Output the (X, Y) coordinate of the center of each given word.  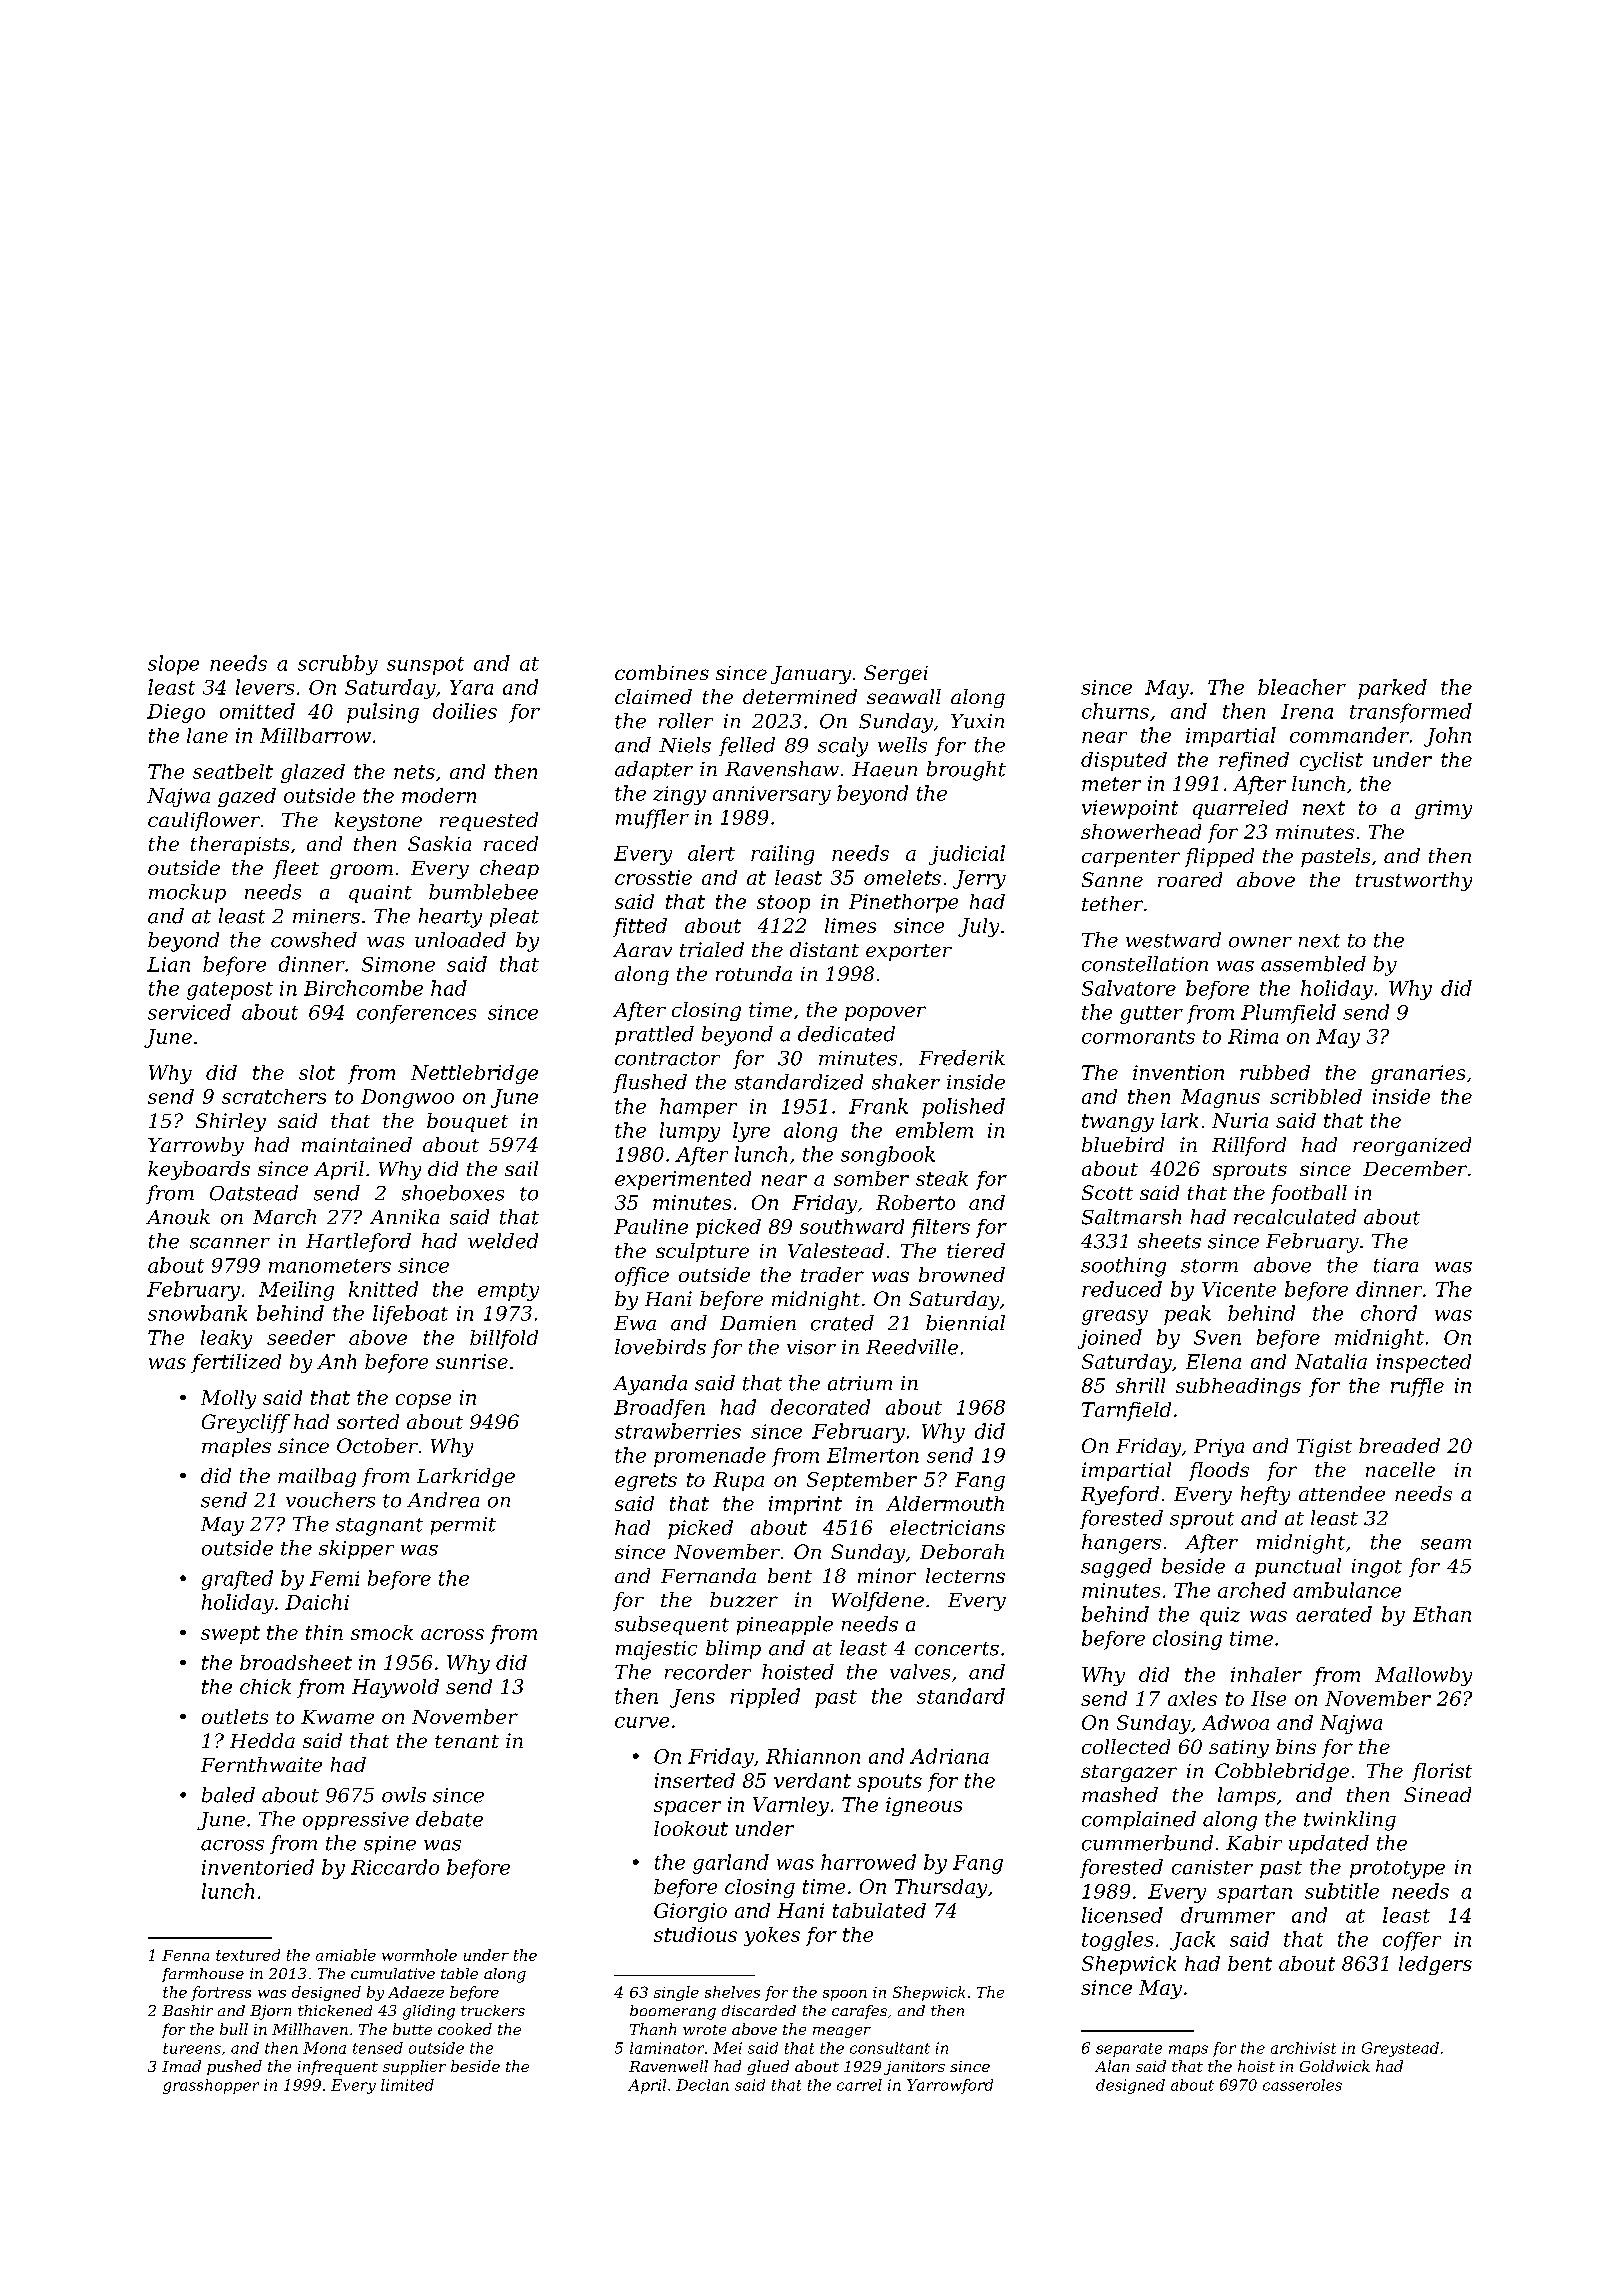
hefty (1265, 1495)
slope (173, 665)
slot (317, 1072)
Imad (181, 2066)
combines (662, 672)
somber (871, 1178)
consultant (890, 2048)
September (862, 1481)
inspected (1424, 1363)
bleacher (1302, 687)
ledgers (1435, 1965)
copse (423, 1401)
